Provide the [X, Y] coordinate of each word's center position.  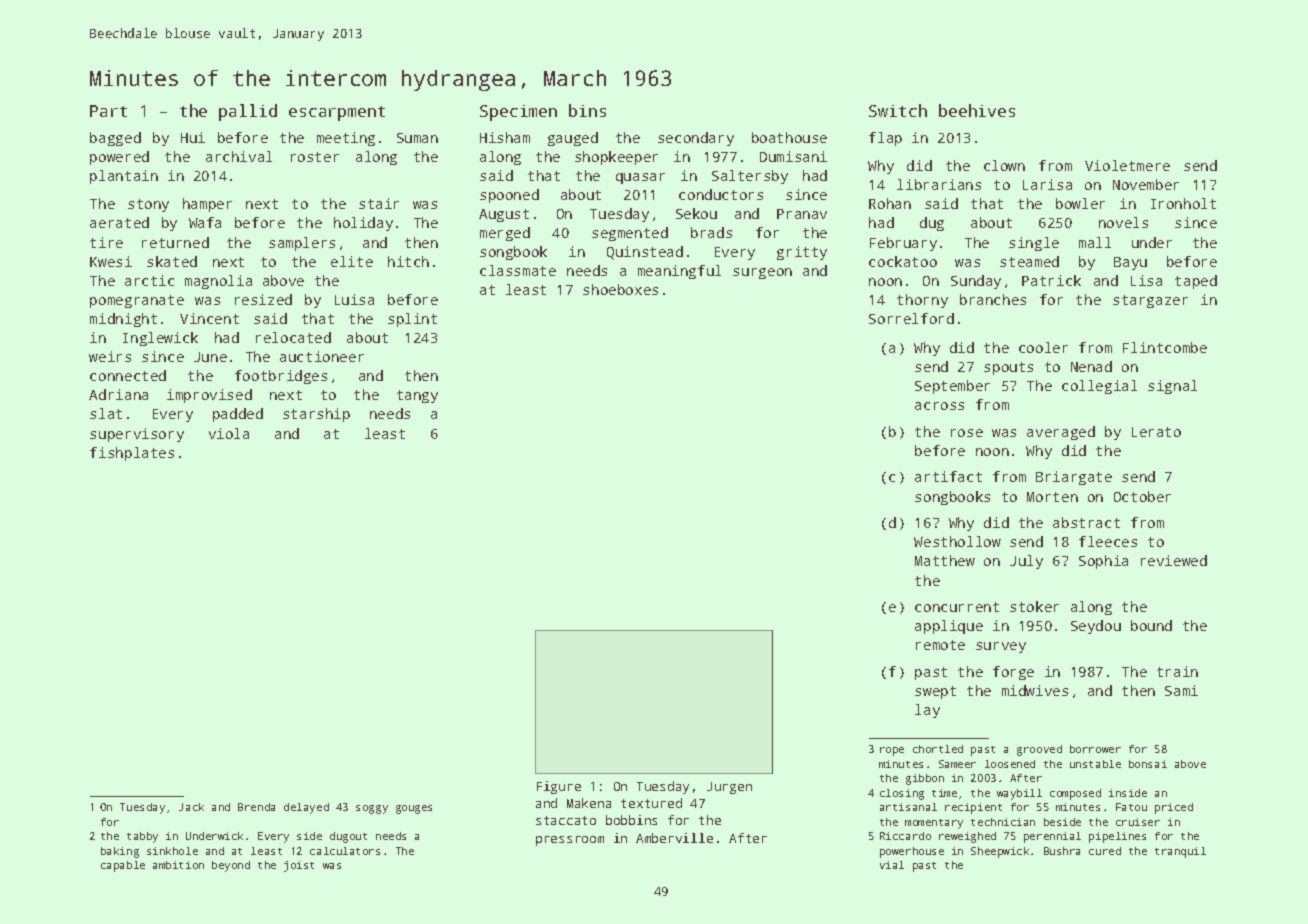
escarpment [337, 113]
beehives [977, 110]
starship [316, 415]
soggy [372, 809]
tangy [417, 396]
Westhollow [957, 541]
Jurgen [729, 788]
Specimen [518, 113]
